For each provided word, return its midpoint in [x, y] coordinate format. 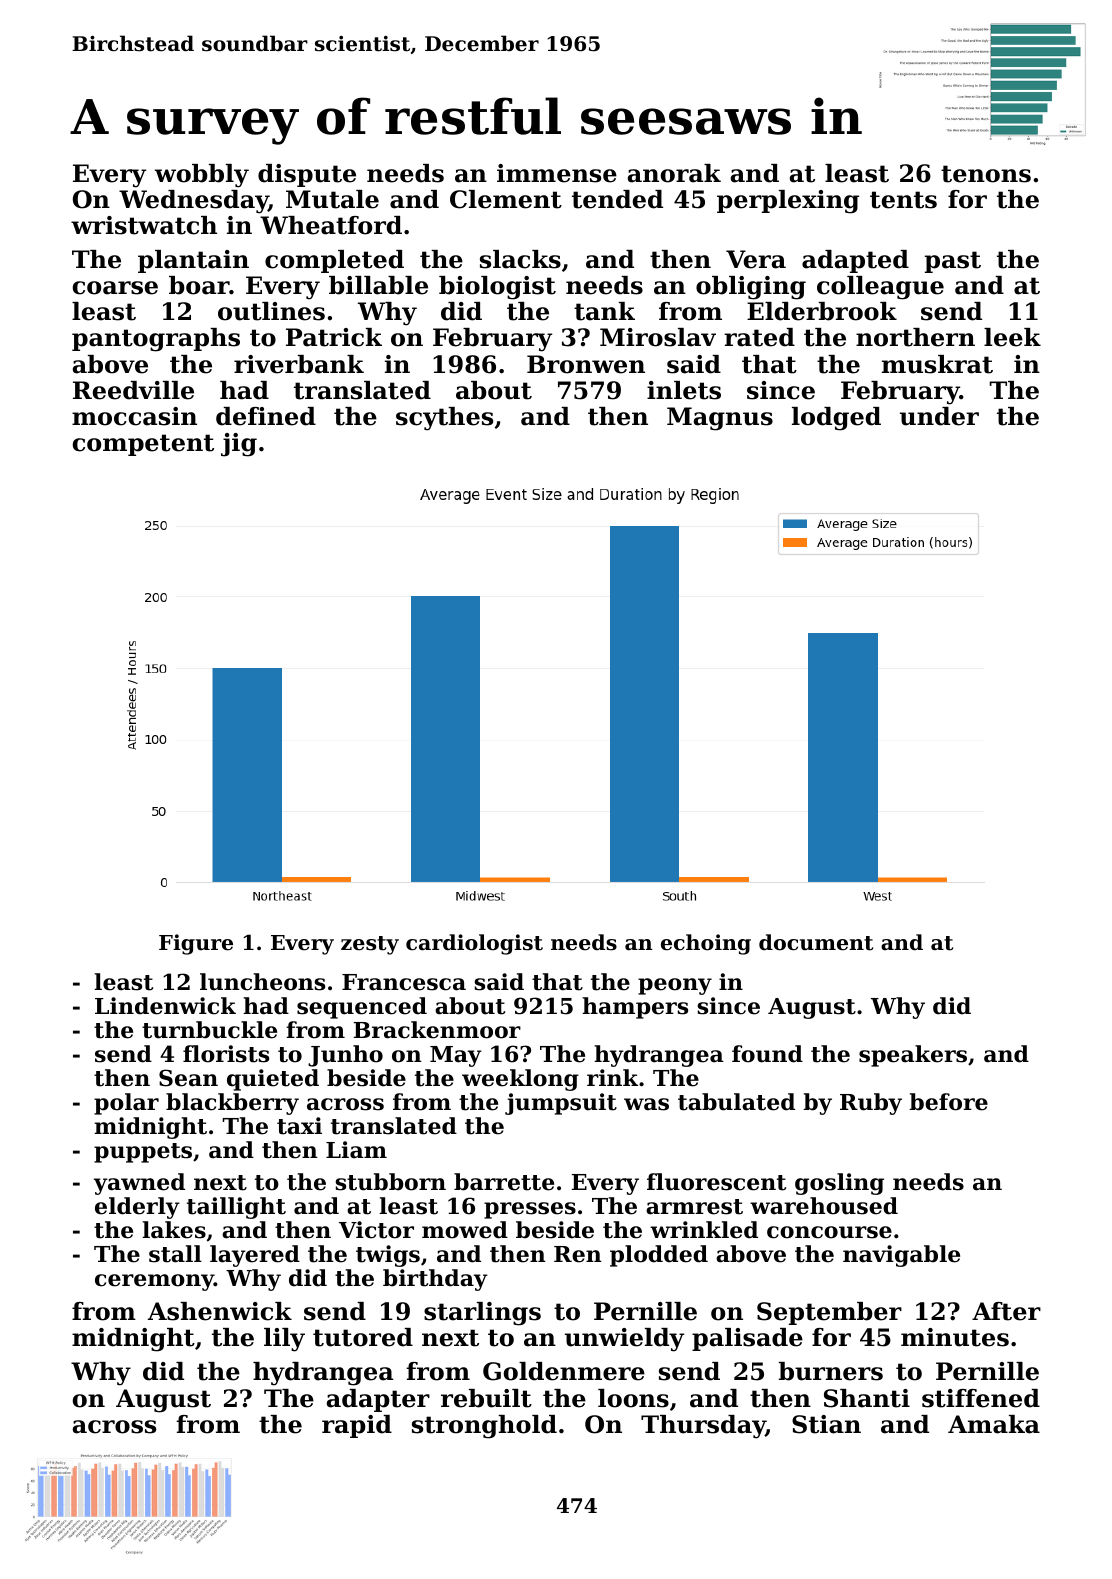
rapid [357, 1426]
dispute [307, 175]
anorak [674, 173]
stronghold [484, 1427]
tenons [986, 174]
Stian [826, 1424]
